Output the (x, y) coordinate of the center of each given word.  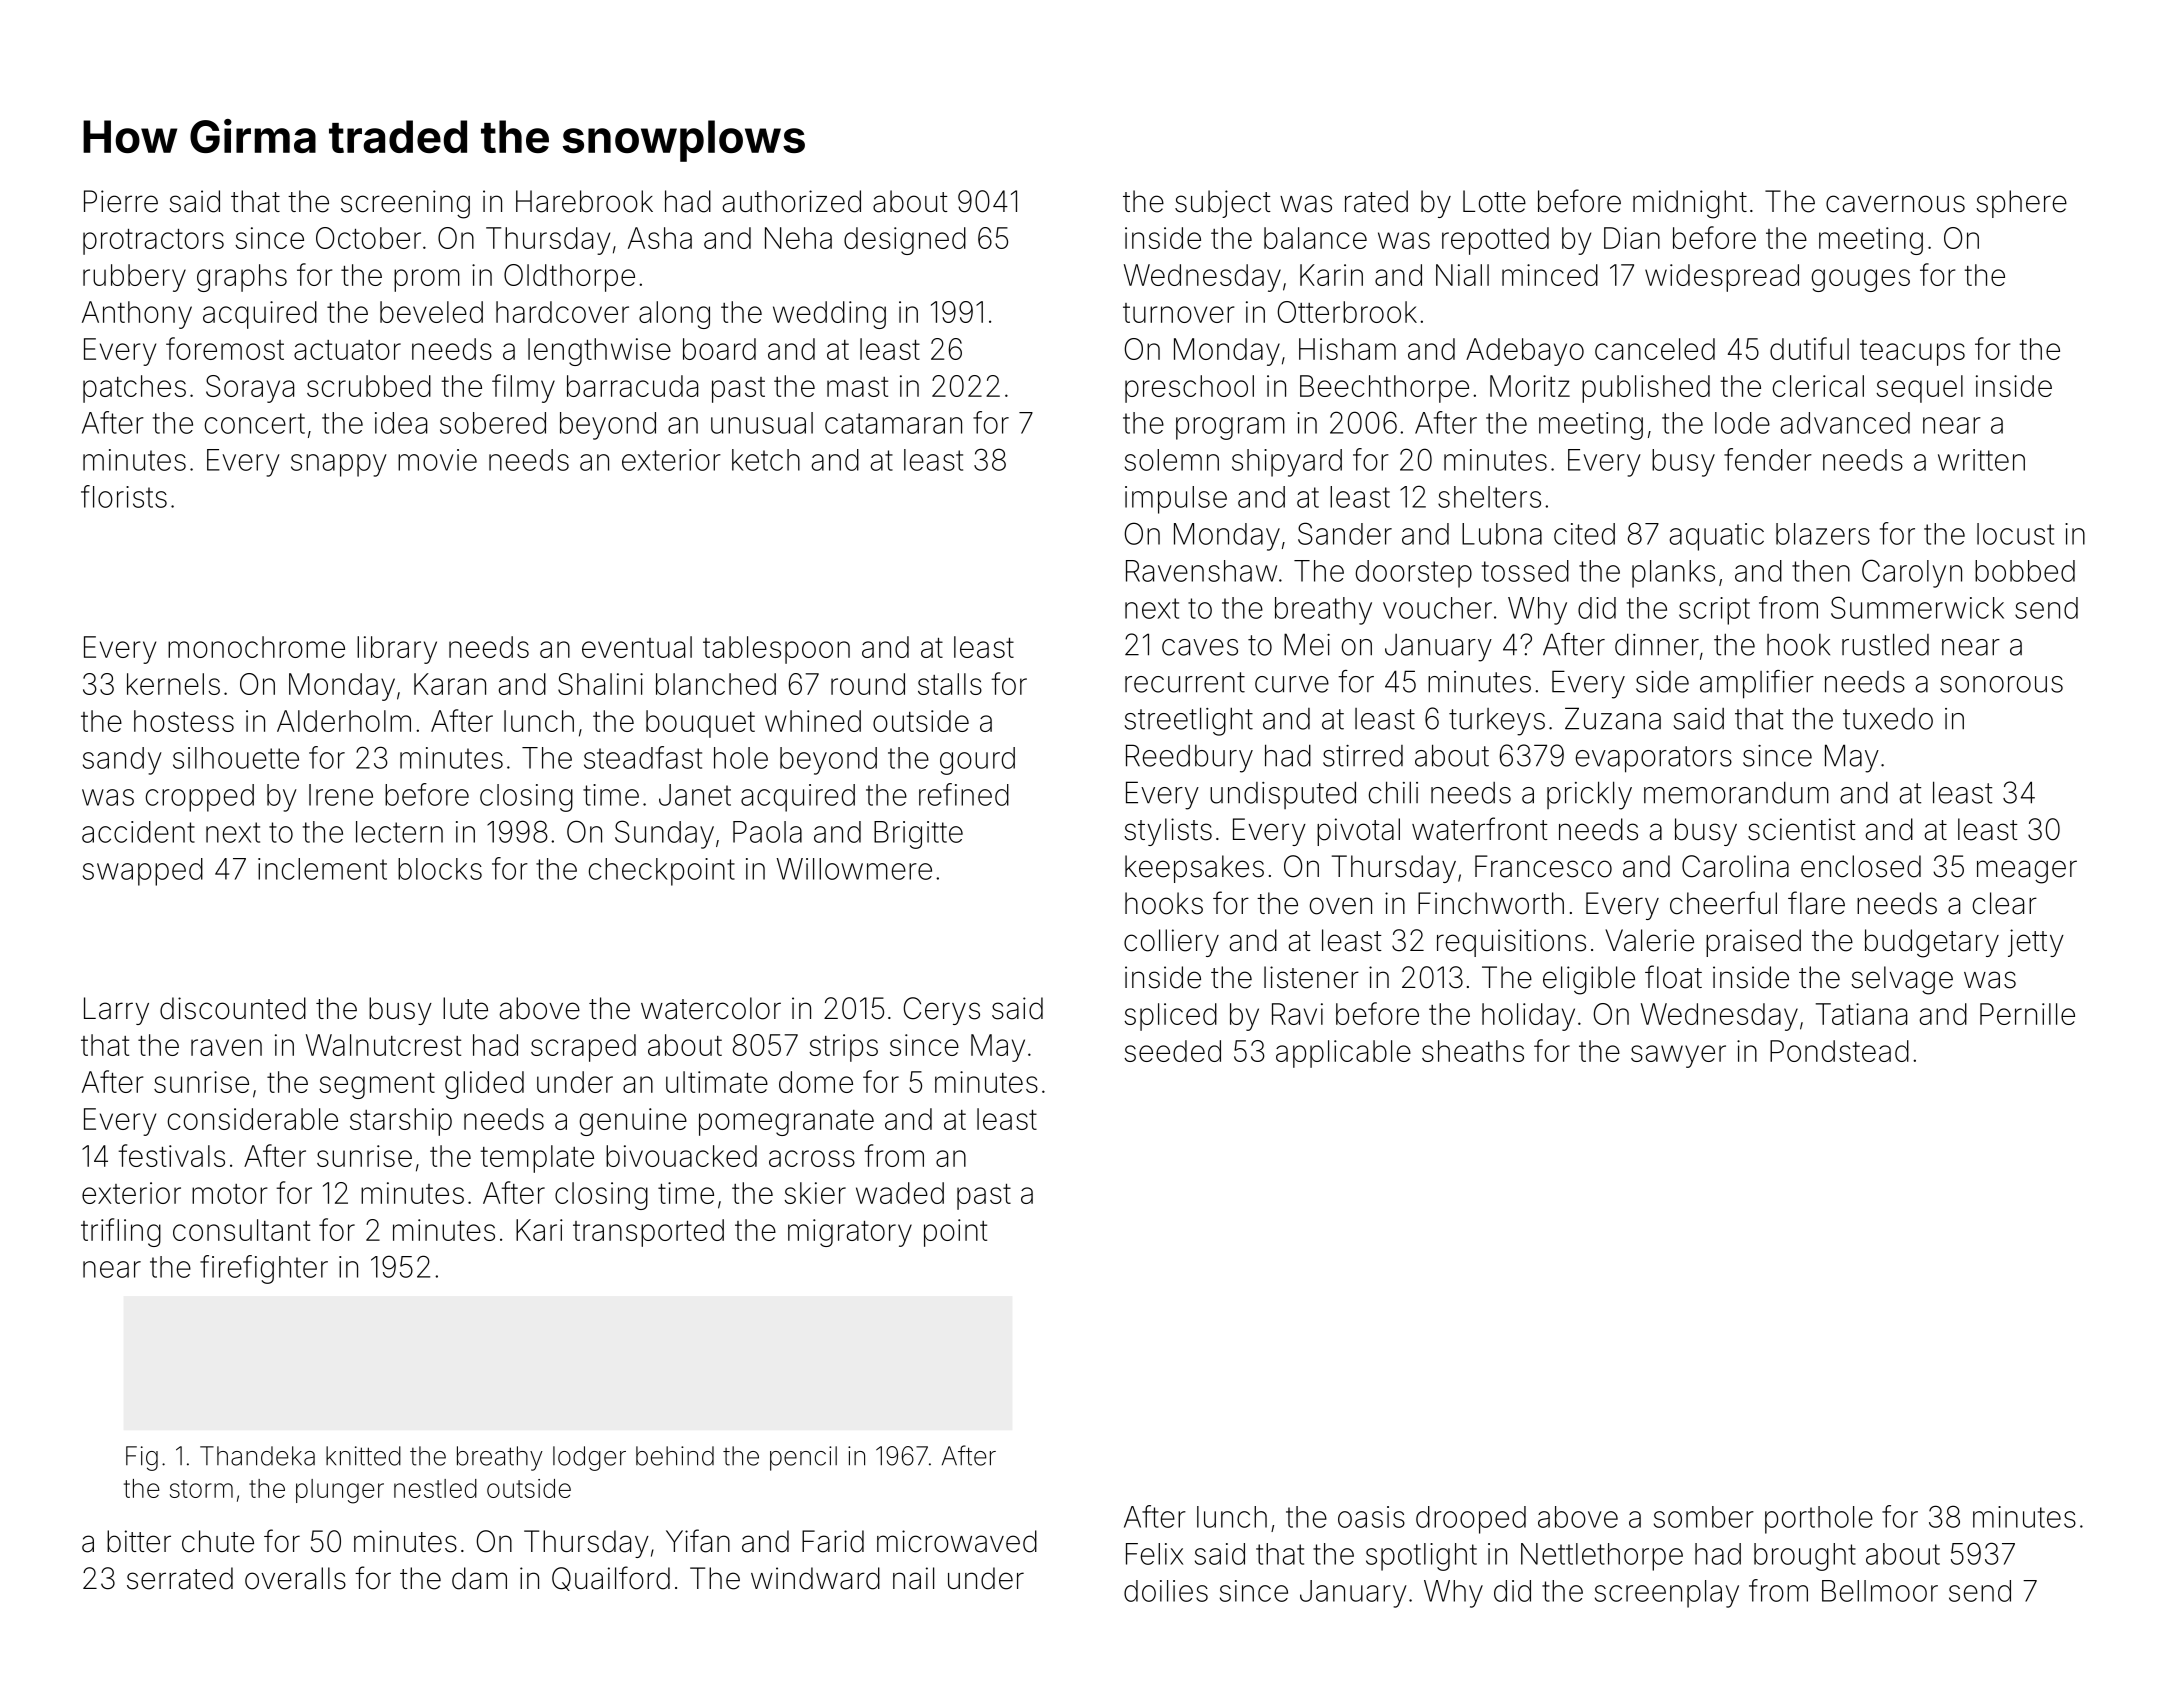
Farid (833, 1541)
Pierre (121, 201)
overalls (295, 1578)
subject (1223, 204)
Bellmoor (1880, 1591)
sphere (2021, 204)
